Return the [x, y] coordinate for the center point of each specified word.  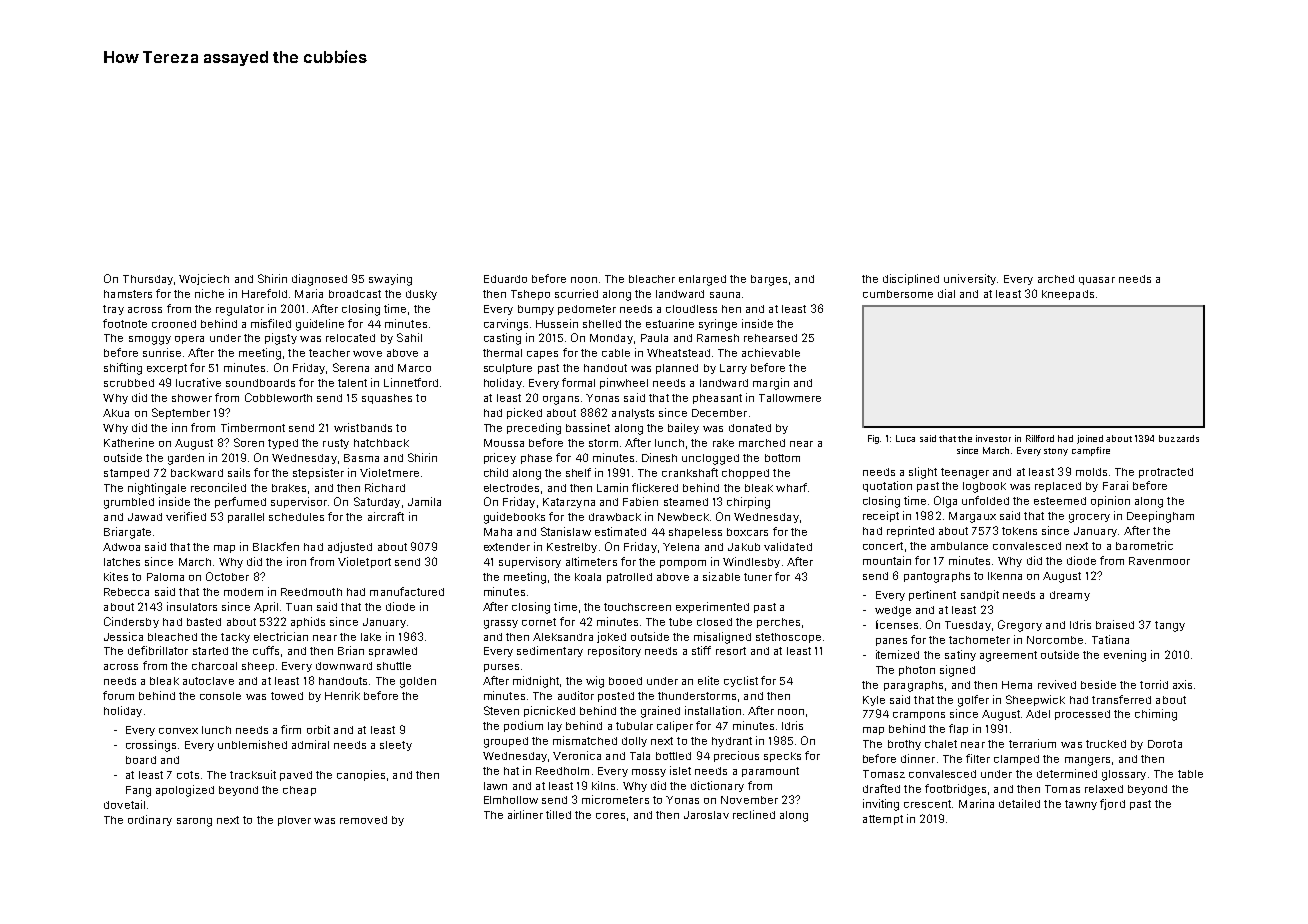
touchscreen [637, 607]
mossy [649, 773]
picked [524, 413]
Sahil [409, 337]
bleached [172, 637]
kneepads [1068, 295]
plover [294, 821]
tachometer [979, 640]
